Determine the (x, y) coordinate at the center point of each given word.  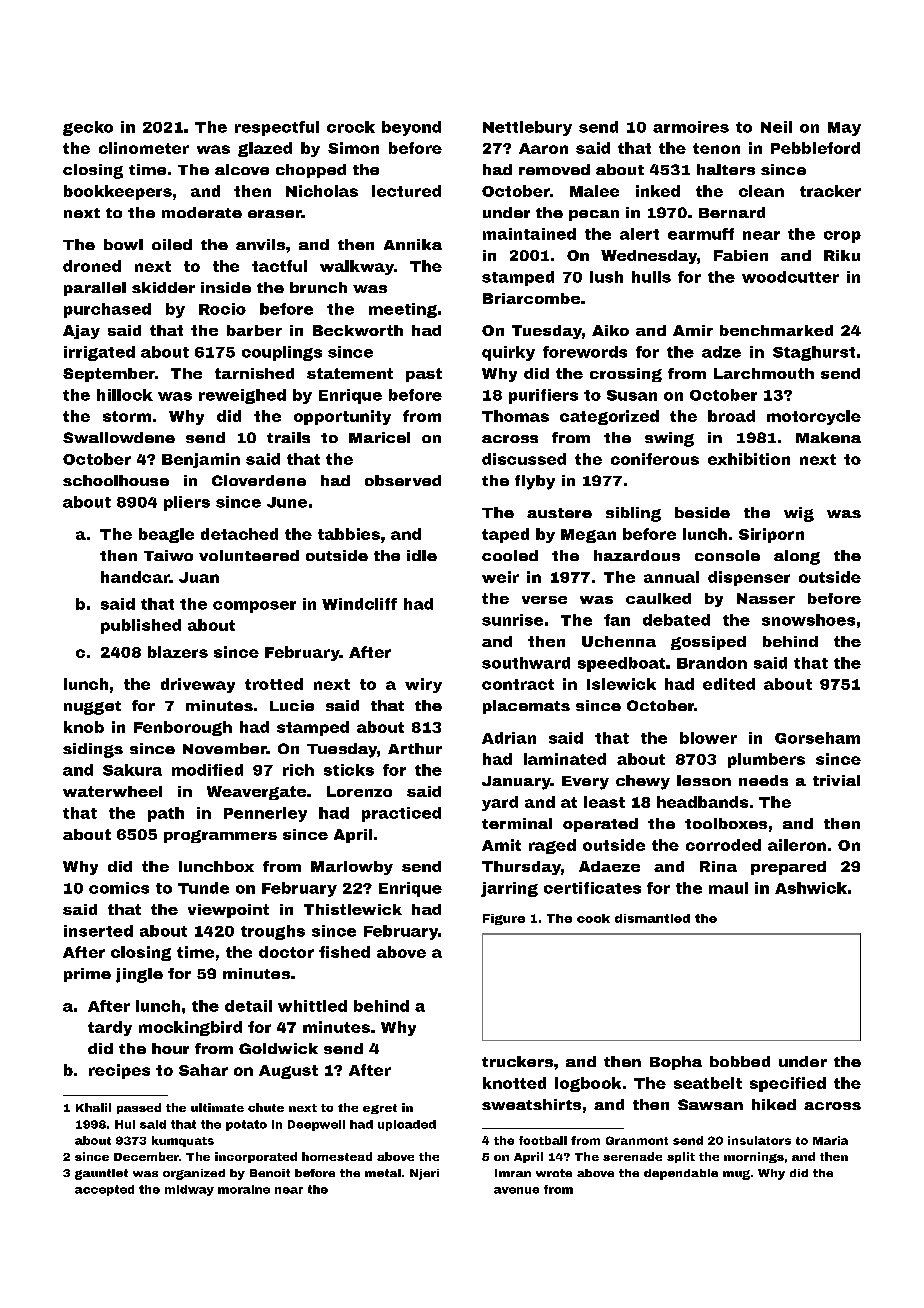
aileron (797, 845)
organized (194, 1174)
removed (554, 169)
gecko (88, 128)
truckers (517, 1061)
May (844, 129)
